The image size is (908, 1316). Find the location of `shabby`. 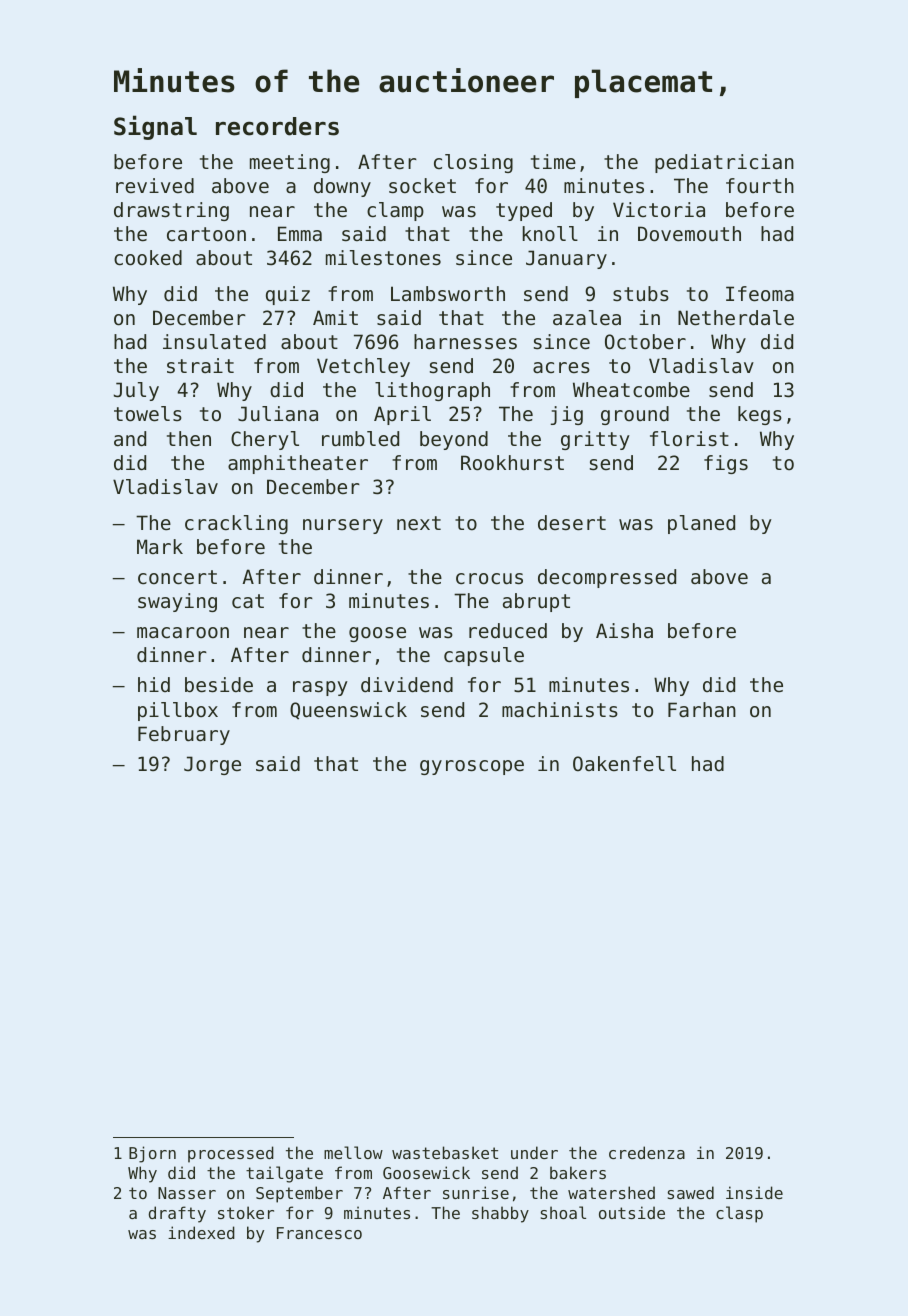

shabby is located at coordinates (500, 1214).
